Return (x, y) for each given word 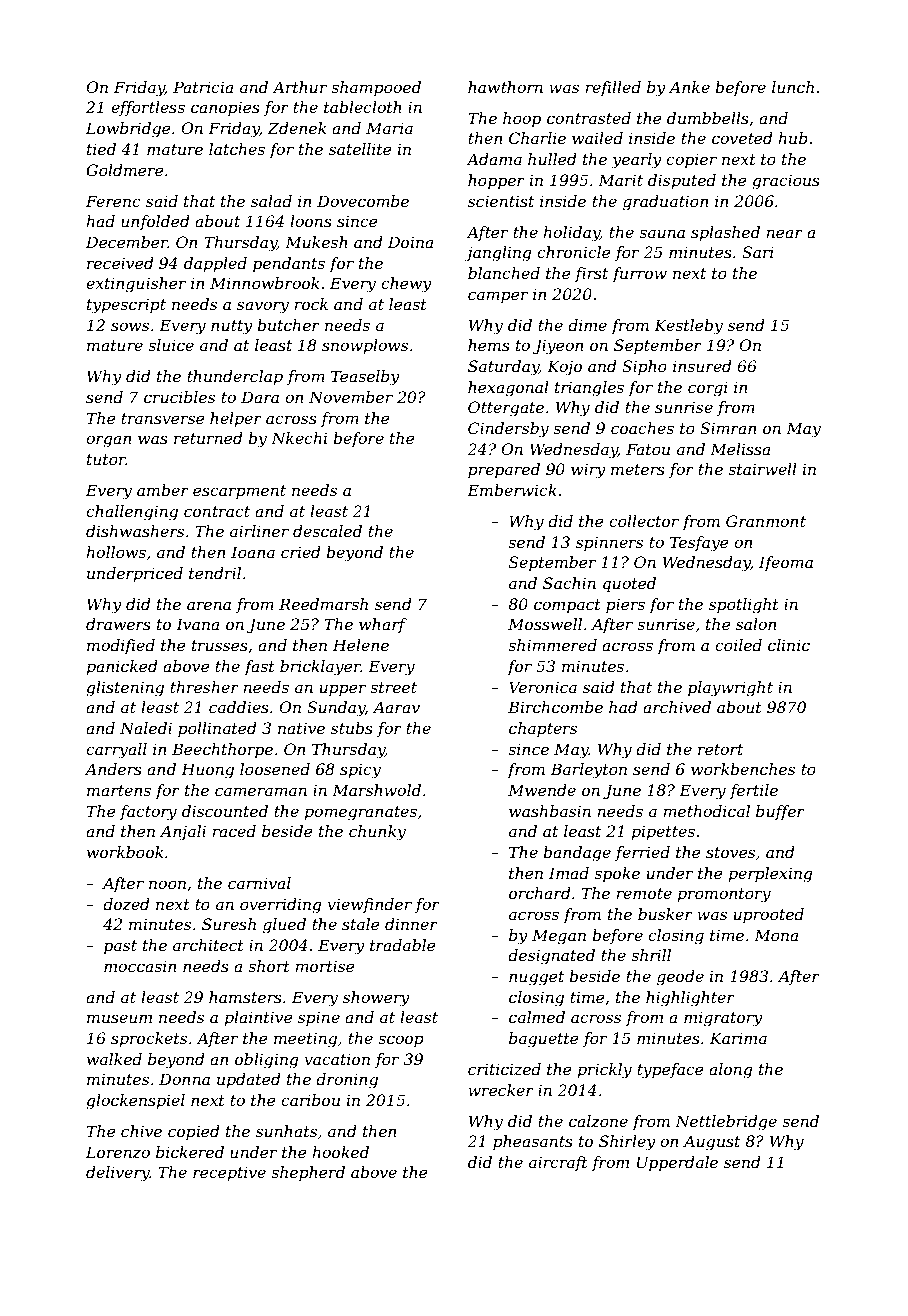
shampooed (376, 88)
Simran (728, 428)
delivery (118, 1174)
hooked (340, 1152)
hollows (116, 552)
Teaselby (365, 378)
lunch (793, 87)
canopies (225, 108)
